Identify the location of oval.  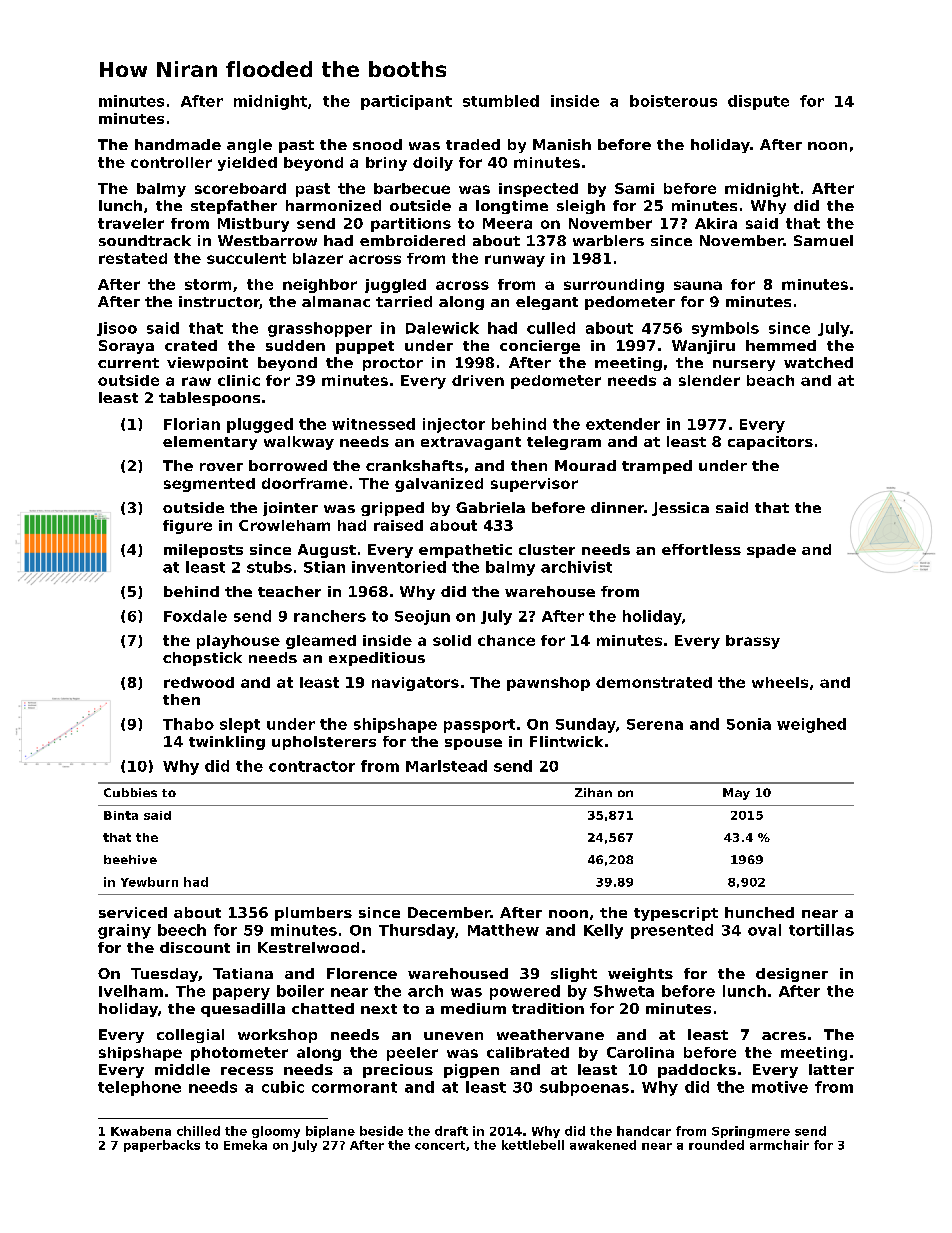
(764, 930).
